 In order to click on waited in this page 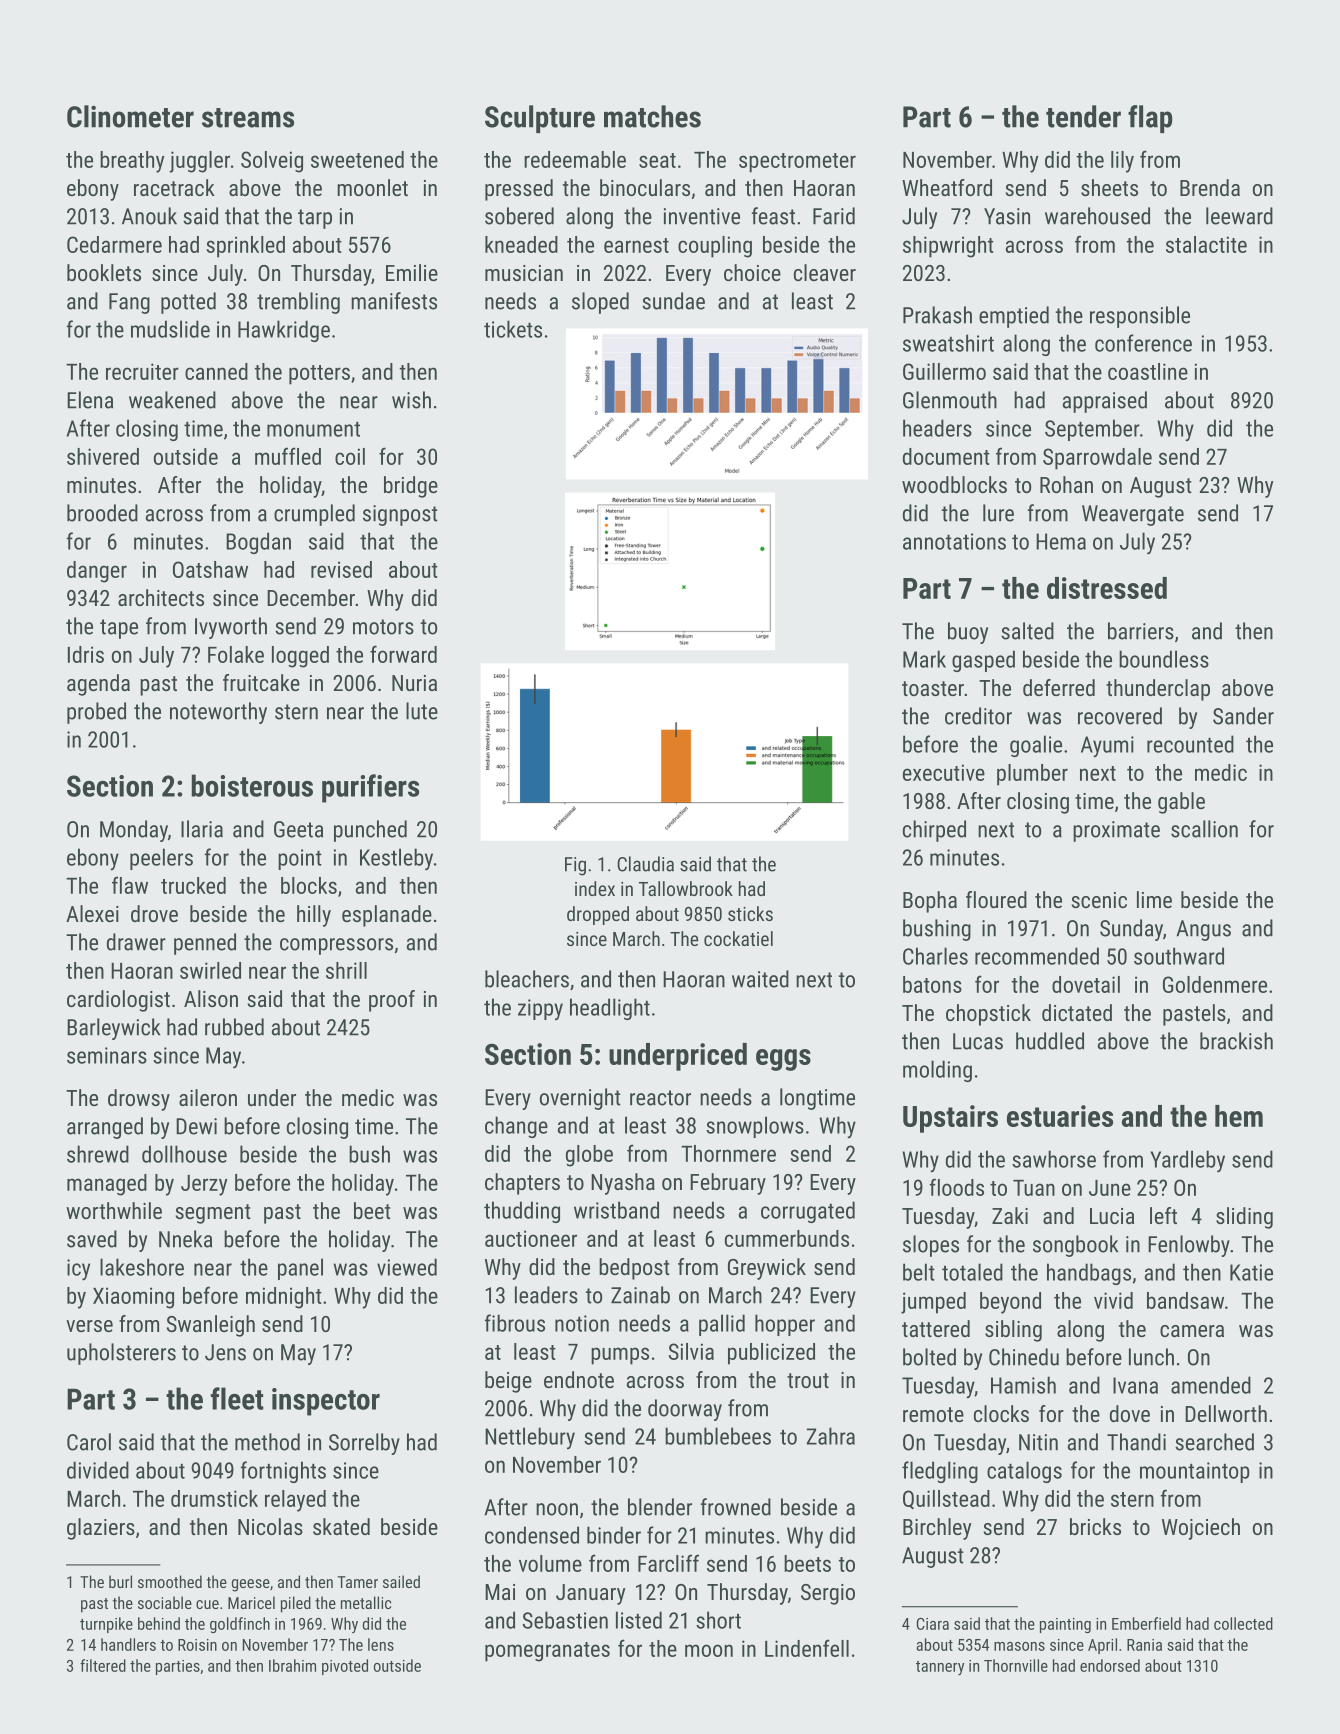, I will do `click(760, 979)`.
